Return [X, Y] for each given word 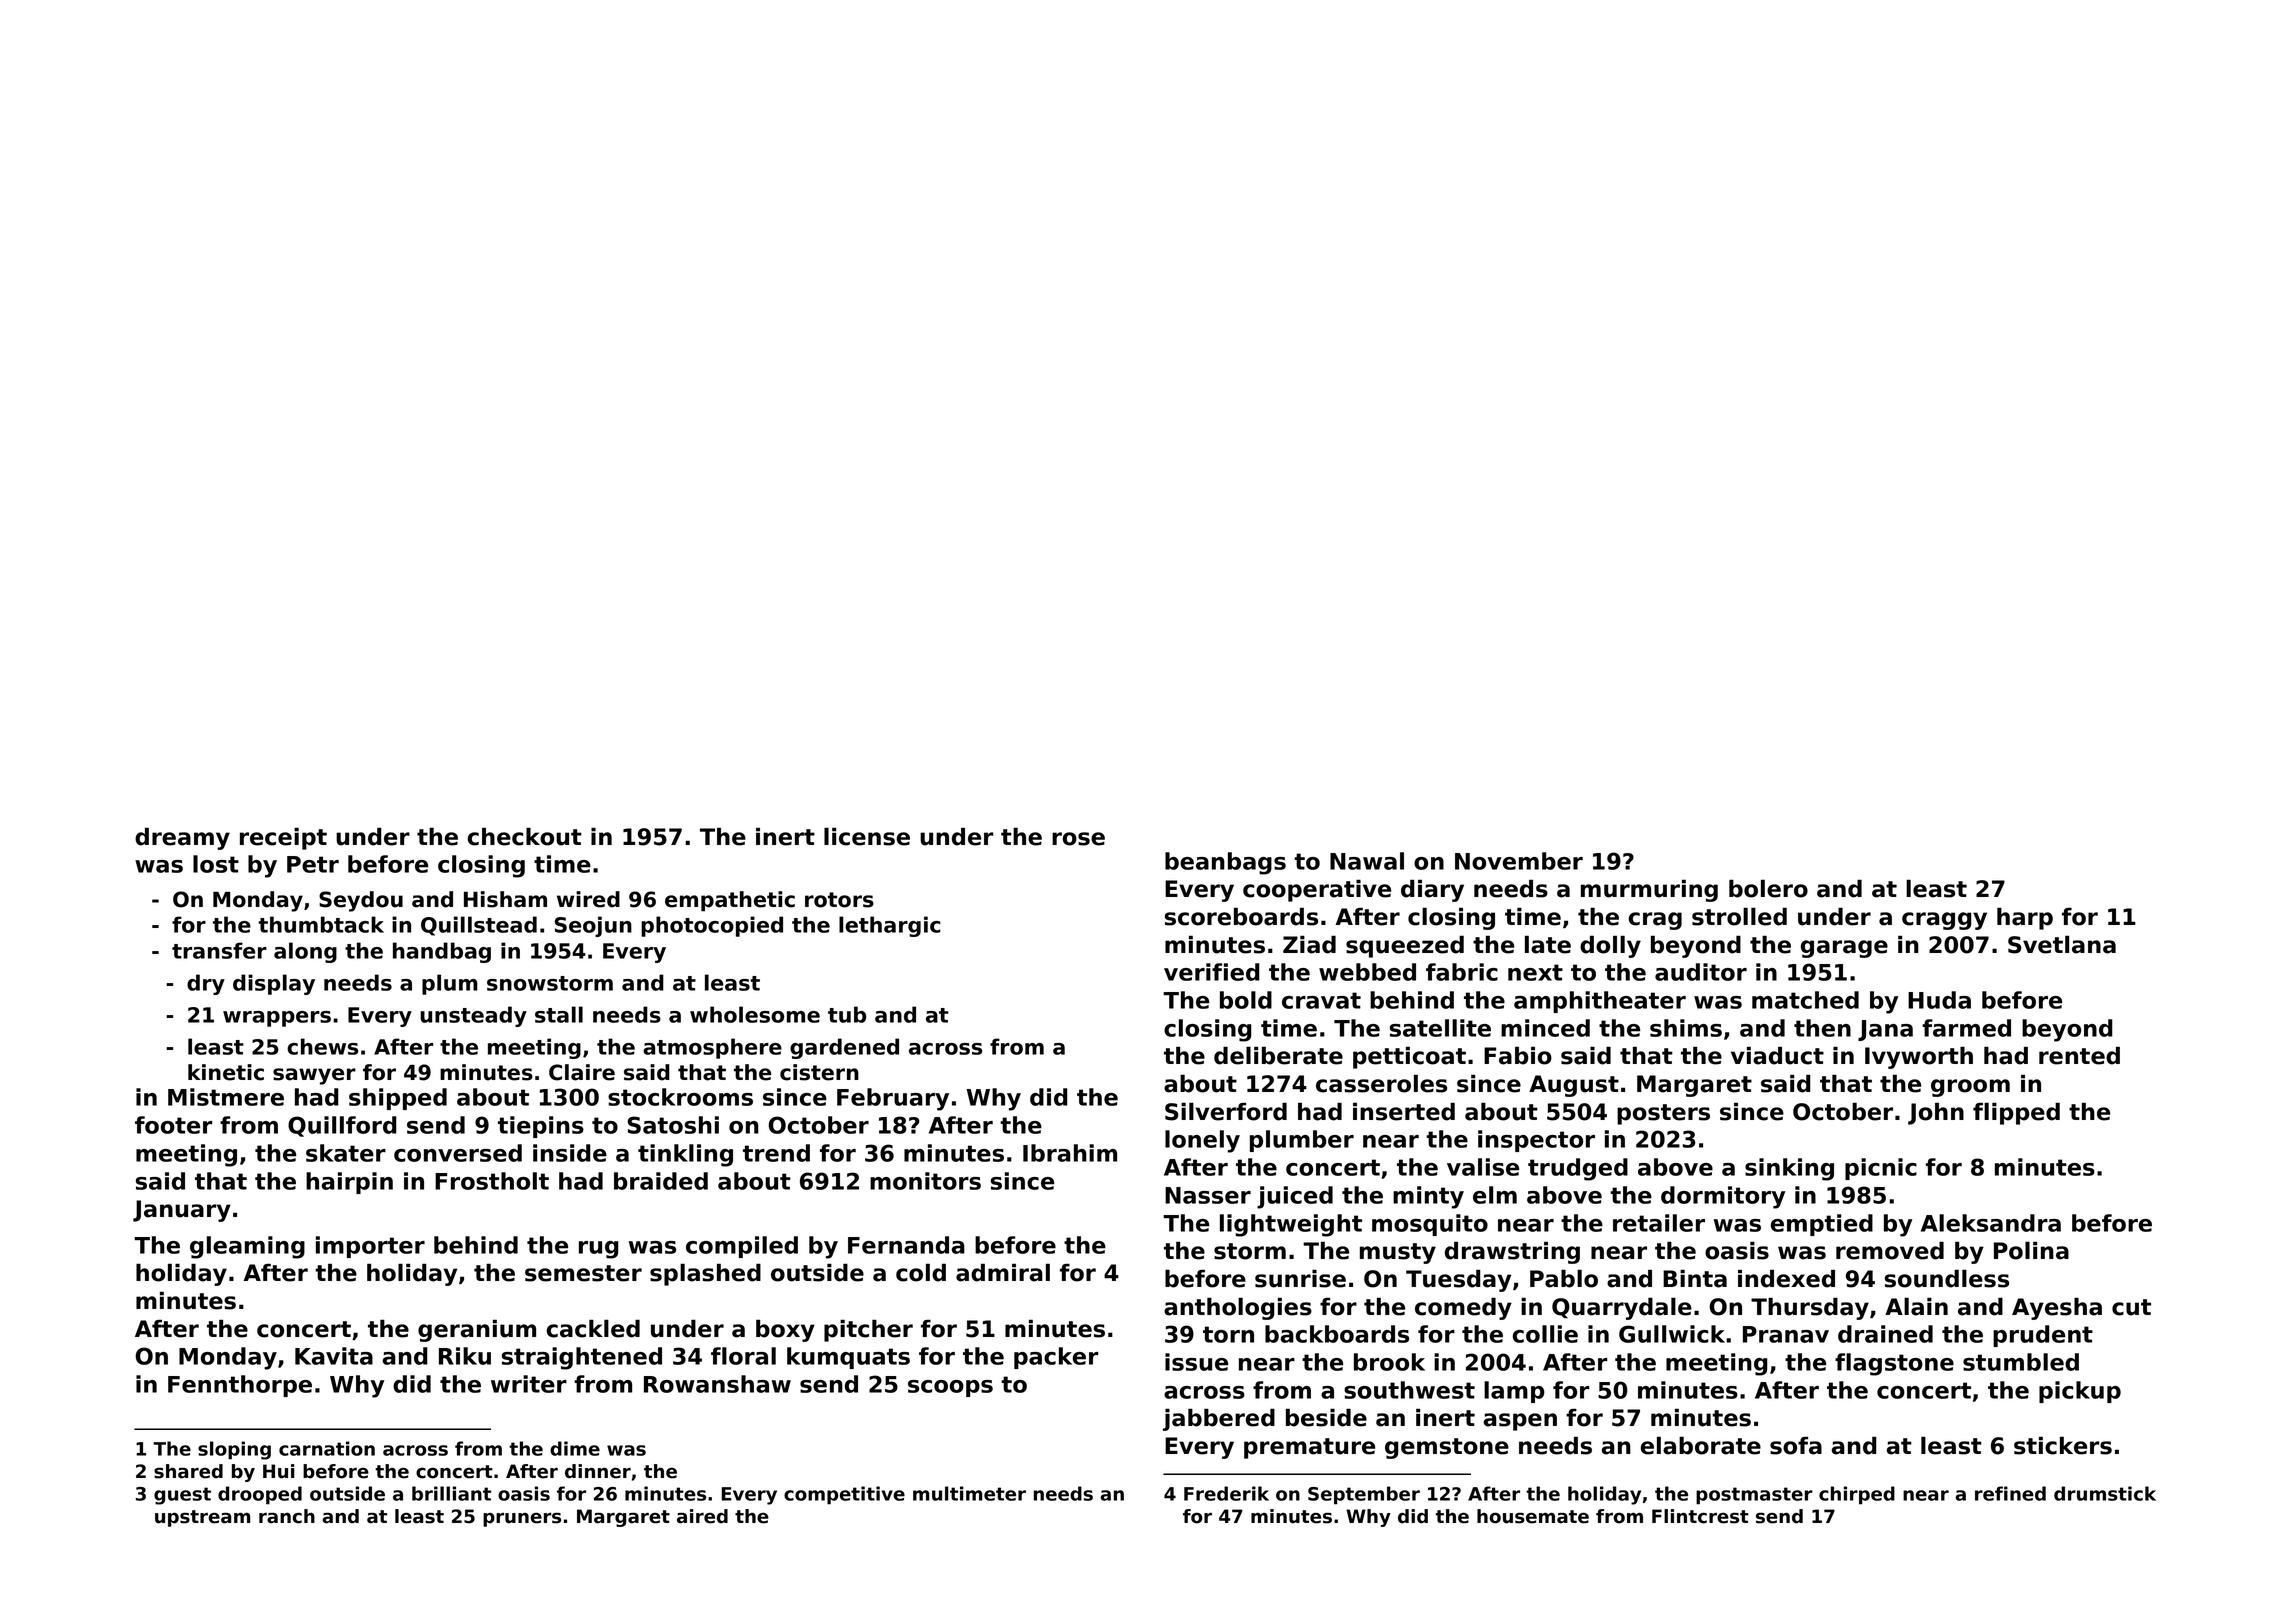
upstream [202, 1518]
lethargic [890, 926]
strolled [1739, 917]
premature [1309, 1448]
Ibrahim [1070, 1153]
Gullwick [1672, 1334]
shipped [398, 1099]
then [1822, 1028]
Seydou [361, 901]
